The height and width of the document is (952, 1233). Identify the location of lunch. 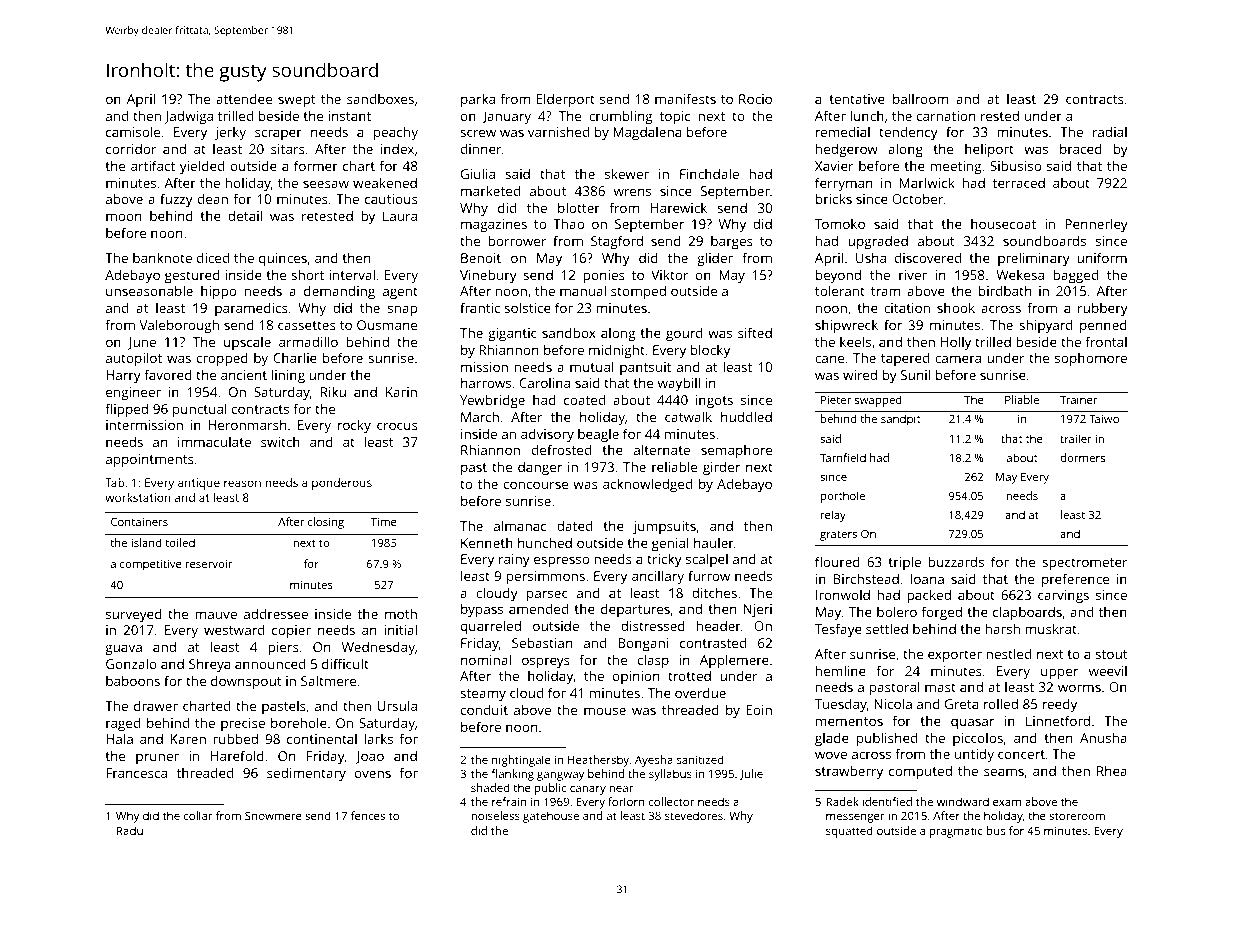
(867, 115).
